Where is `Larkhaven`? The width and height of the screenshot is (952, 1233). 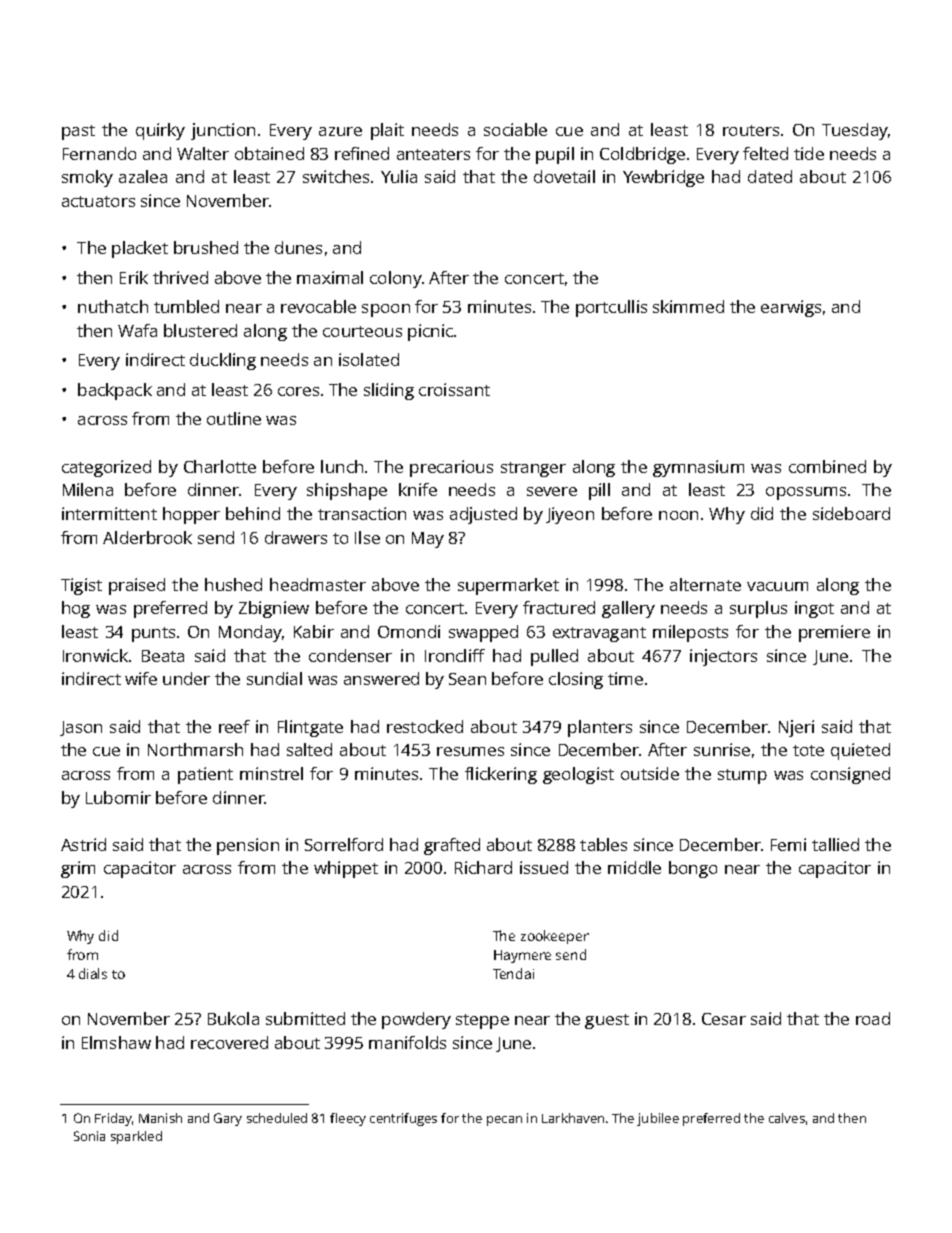 Larkhaven is located at coordinates (573, 1118).
